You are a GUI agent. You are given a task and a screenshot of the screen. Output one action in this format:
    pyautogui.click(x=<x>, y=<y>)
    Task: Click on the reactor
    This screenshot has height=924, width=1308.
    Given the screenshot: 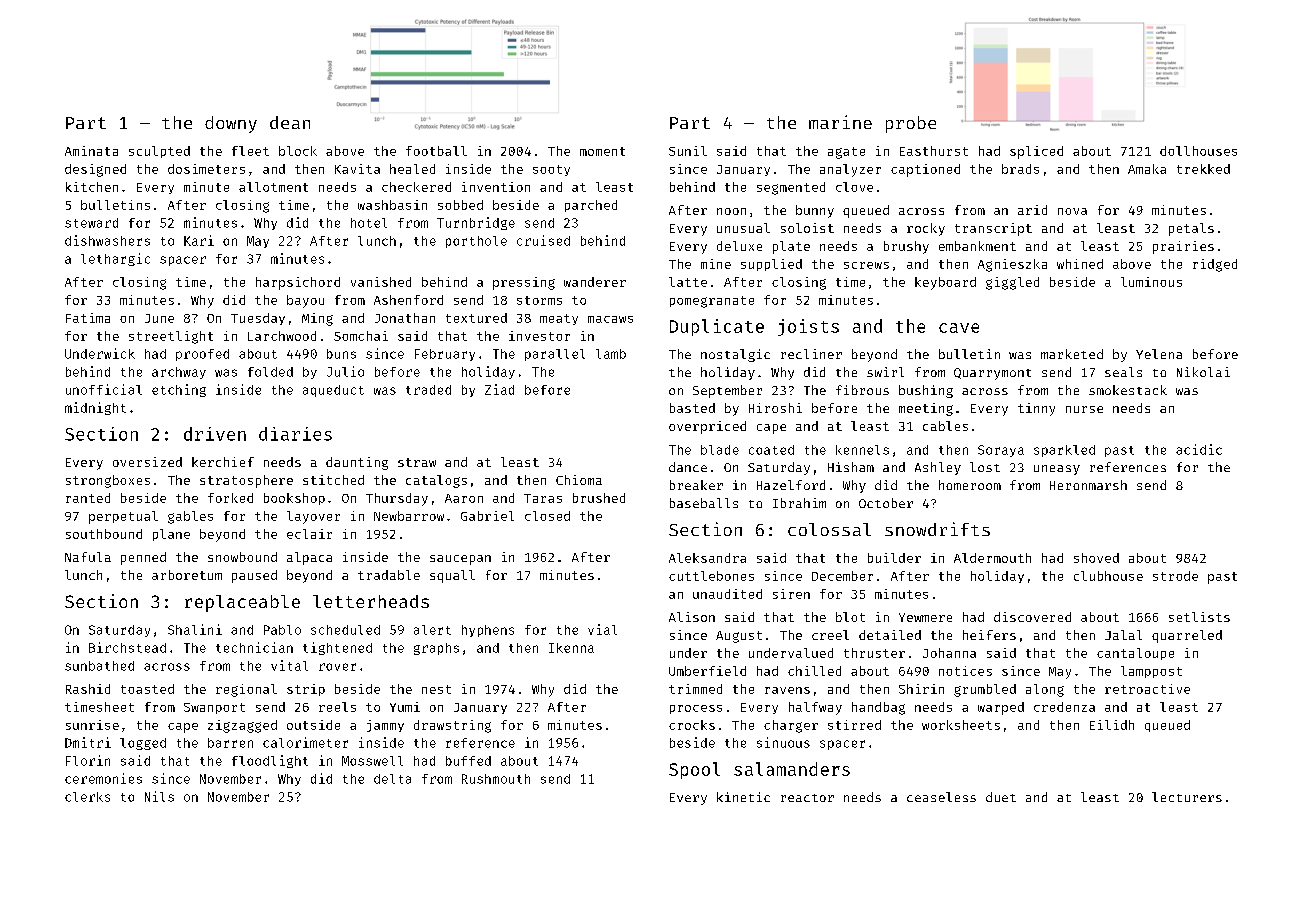 What is the action you would take?
    pyautogui.click(x=807, y=798)
